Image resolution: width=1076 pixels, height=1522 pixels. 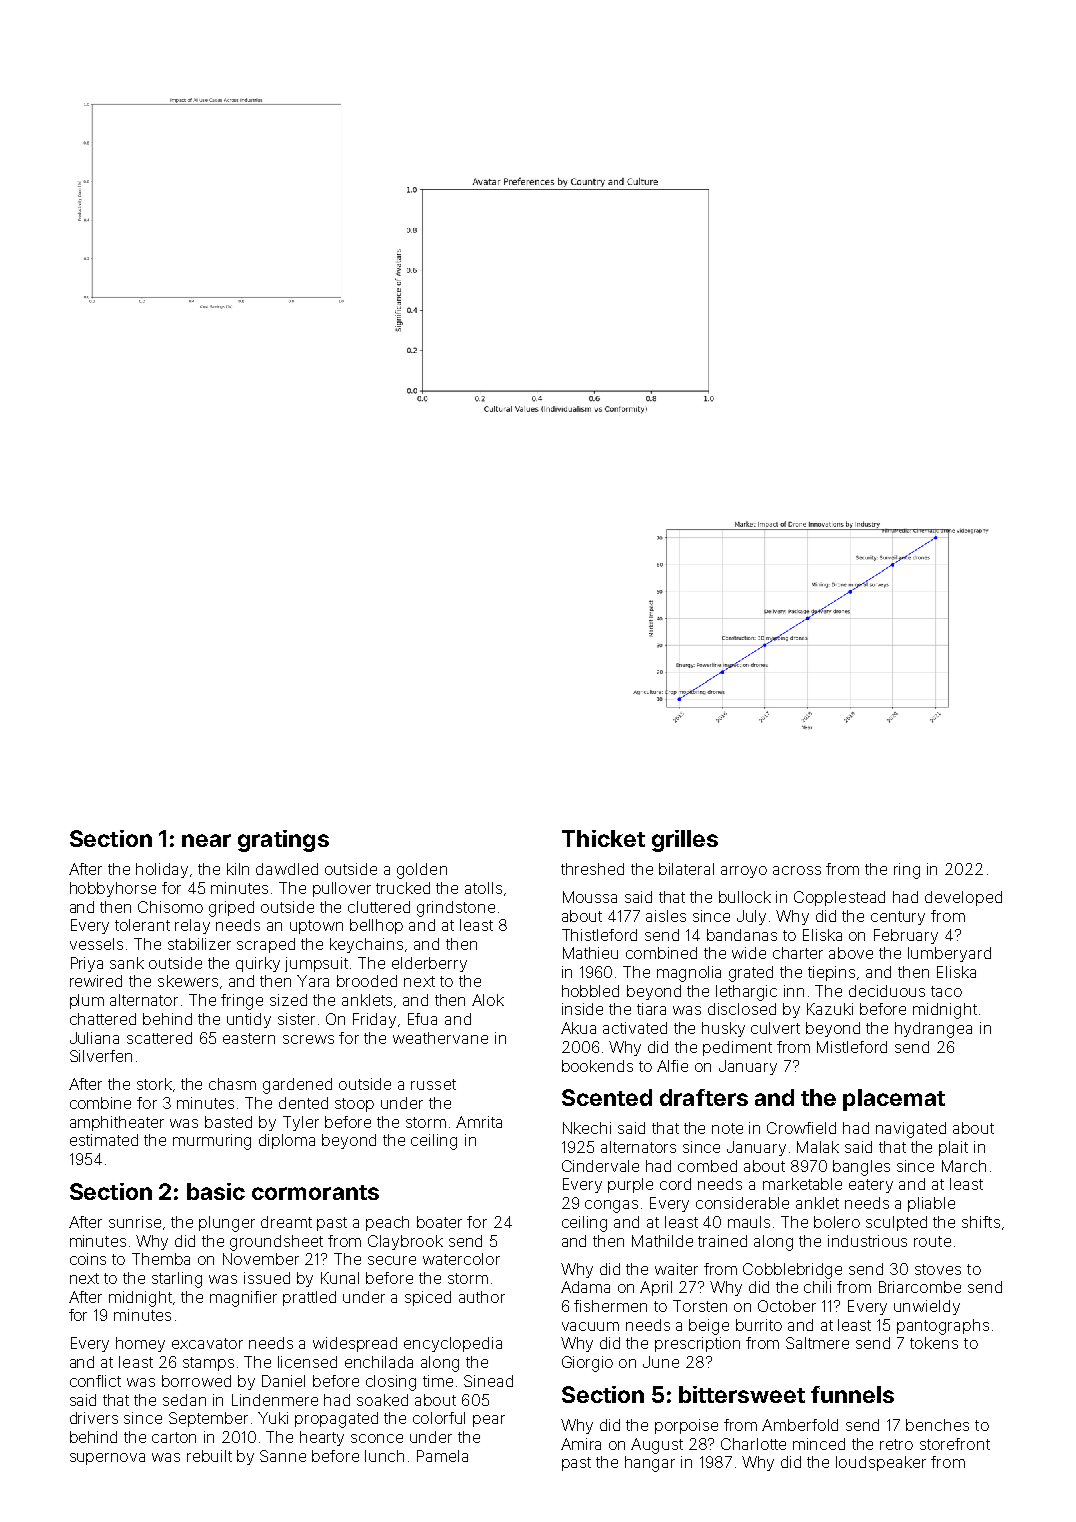 I want to click on gratings, so click(x=283, y=841).
